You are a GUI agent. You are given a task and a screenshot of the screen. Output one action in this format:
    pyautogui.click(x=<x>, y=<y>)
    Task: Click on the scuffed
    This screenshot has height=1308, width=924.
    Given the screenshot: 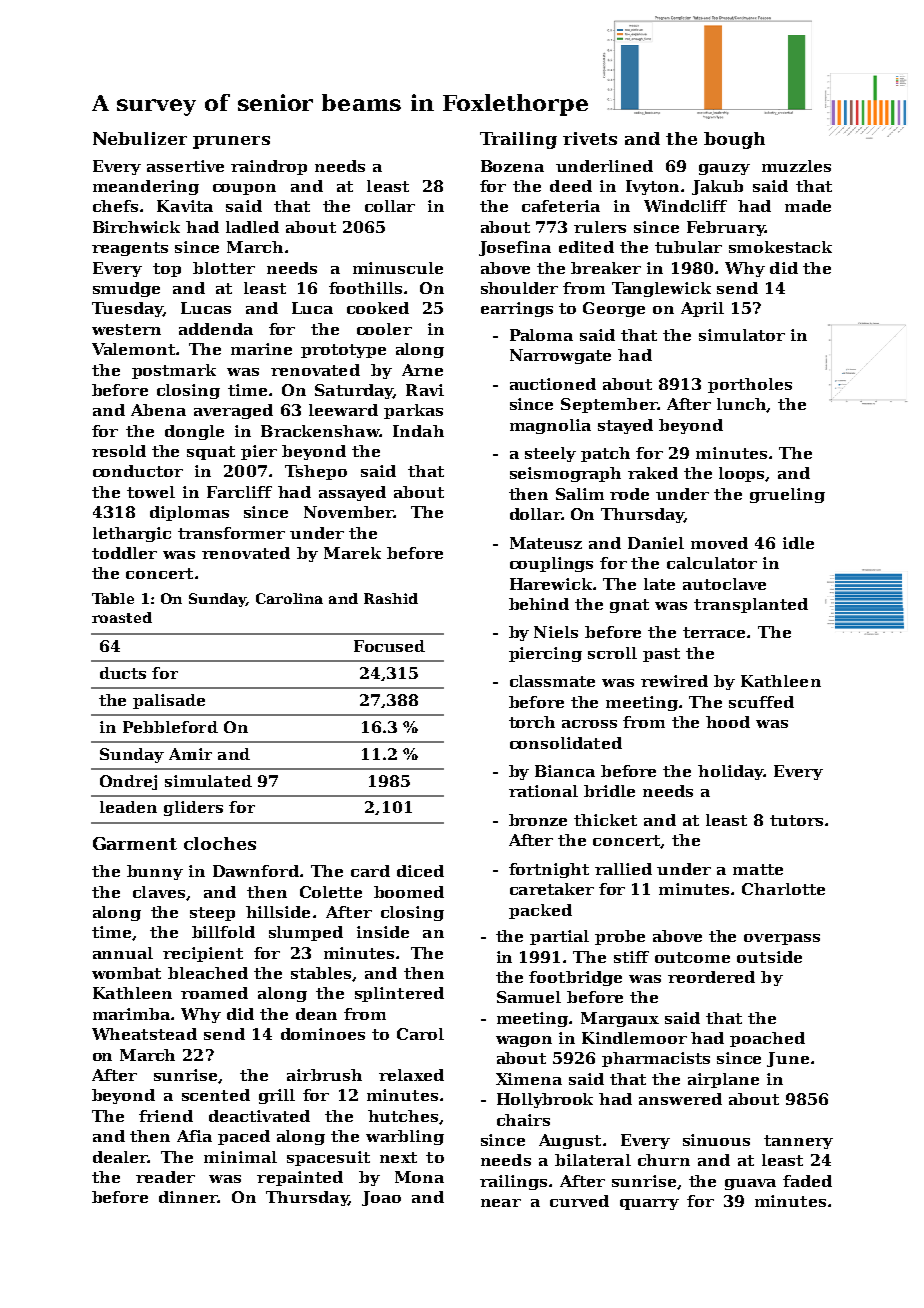 What is the action you would take?
    pyautogui.click(x=761, y=702)
